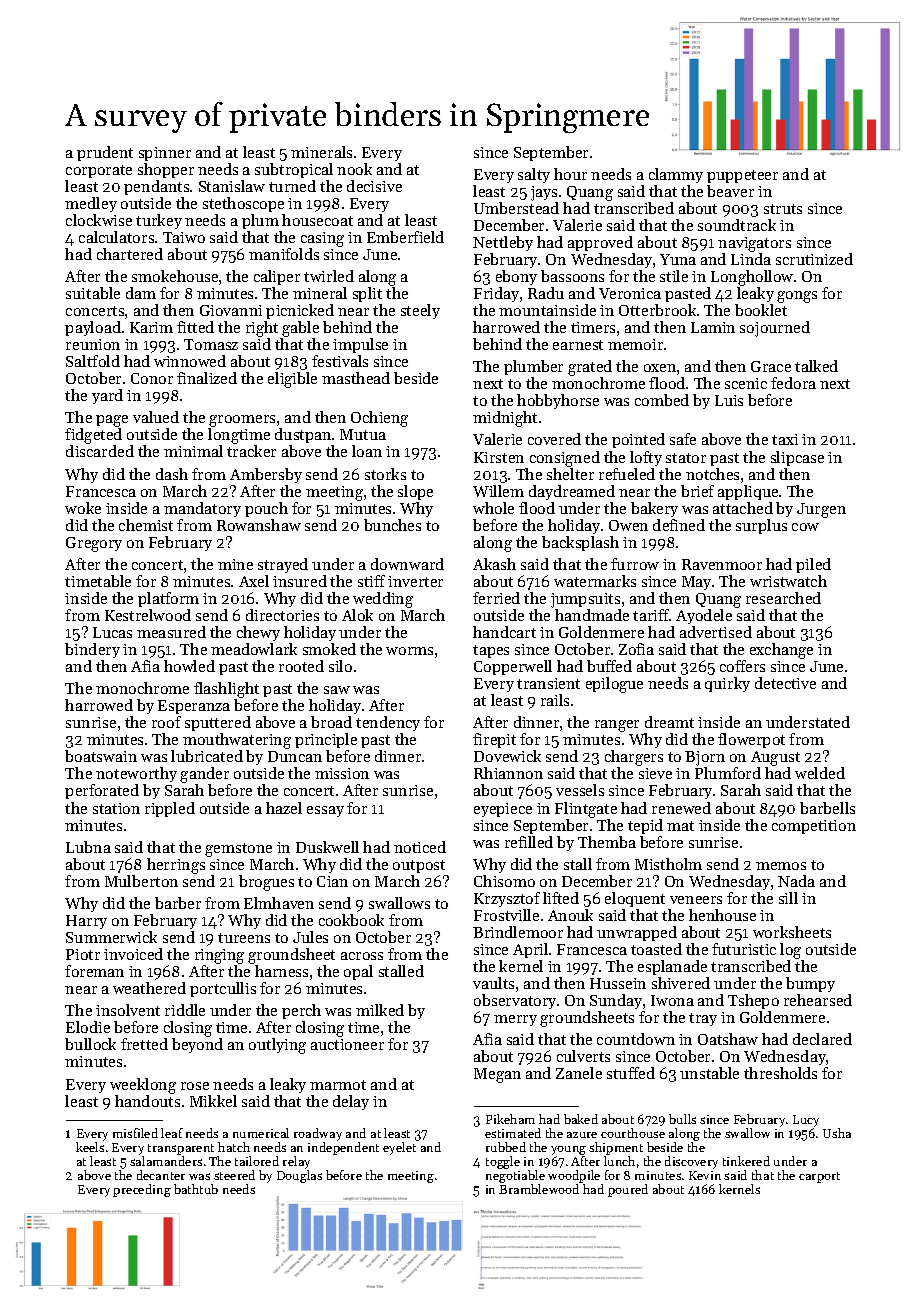 The height and width of the image is (1308, 924). What do you see at coordinates (515, 1176) in the image?
I see `negotiable` at bounding box center [515, 1176].
